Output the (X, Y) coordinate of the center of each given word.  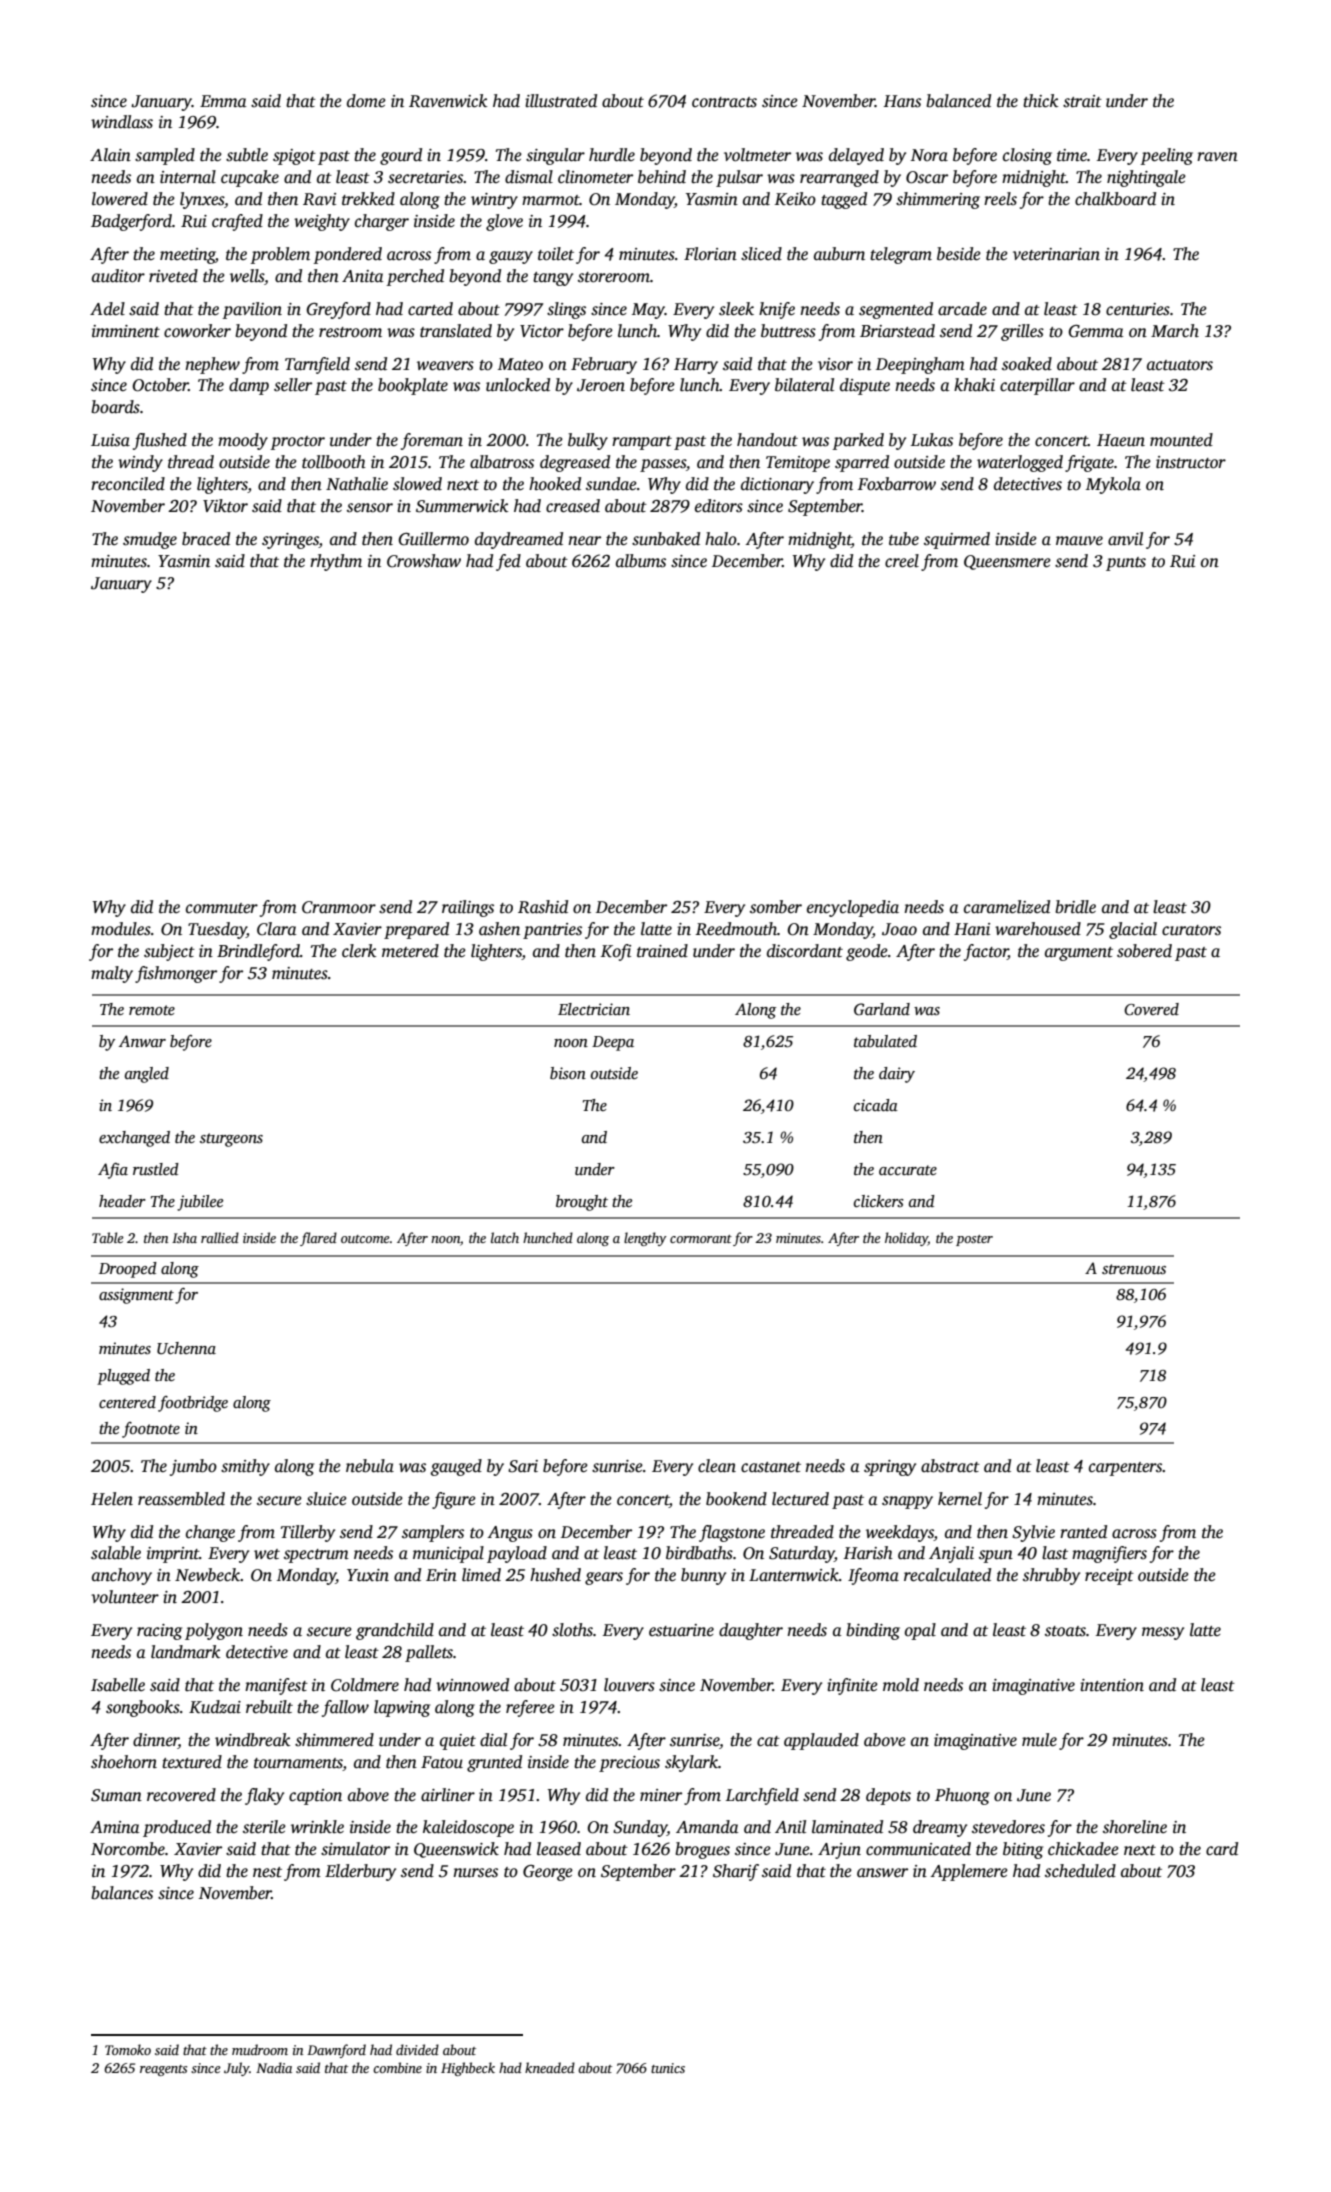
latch (505, 1237)
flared (318, 1239)
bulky (588, 441)
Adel (107, 308)
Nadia (274, 2067)
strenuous (1134, 1269)
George (548, 1873)
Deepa (613, 1043)
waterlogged (1020, 463)
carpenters (1126, 1469)
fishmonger (176, 974)
